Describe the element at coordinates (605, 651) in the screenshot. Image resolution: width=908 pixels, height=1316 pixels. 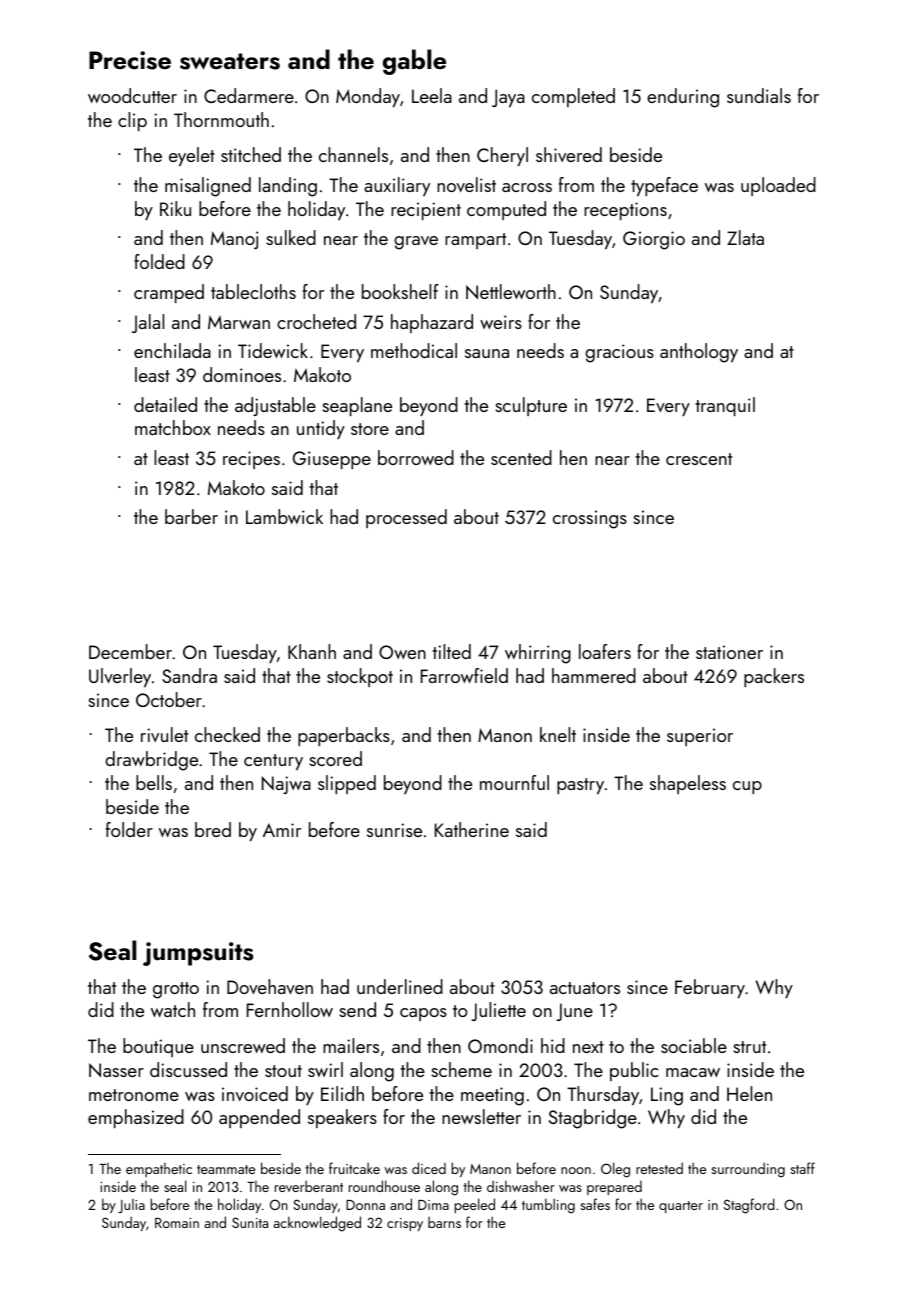
I see `loafers` at that location.
